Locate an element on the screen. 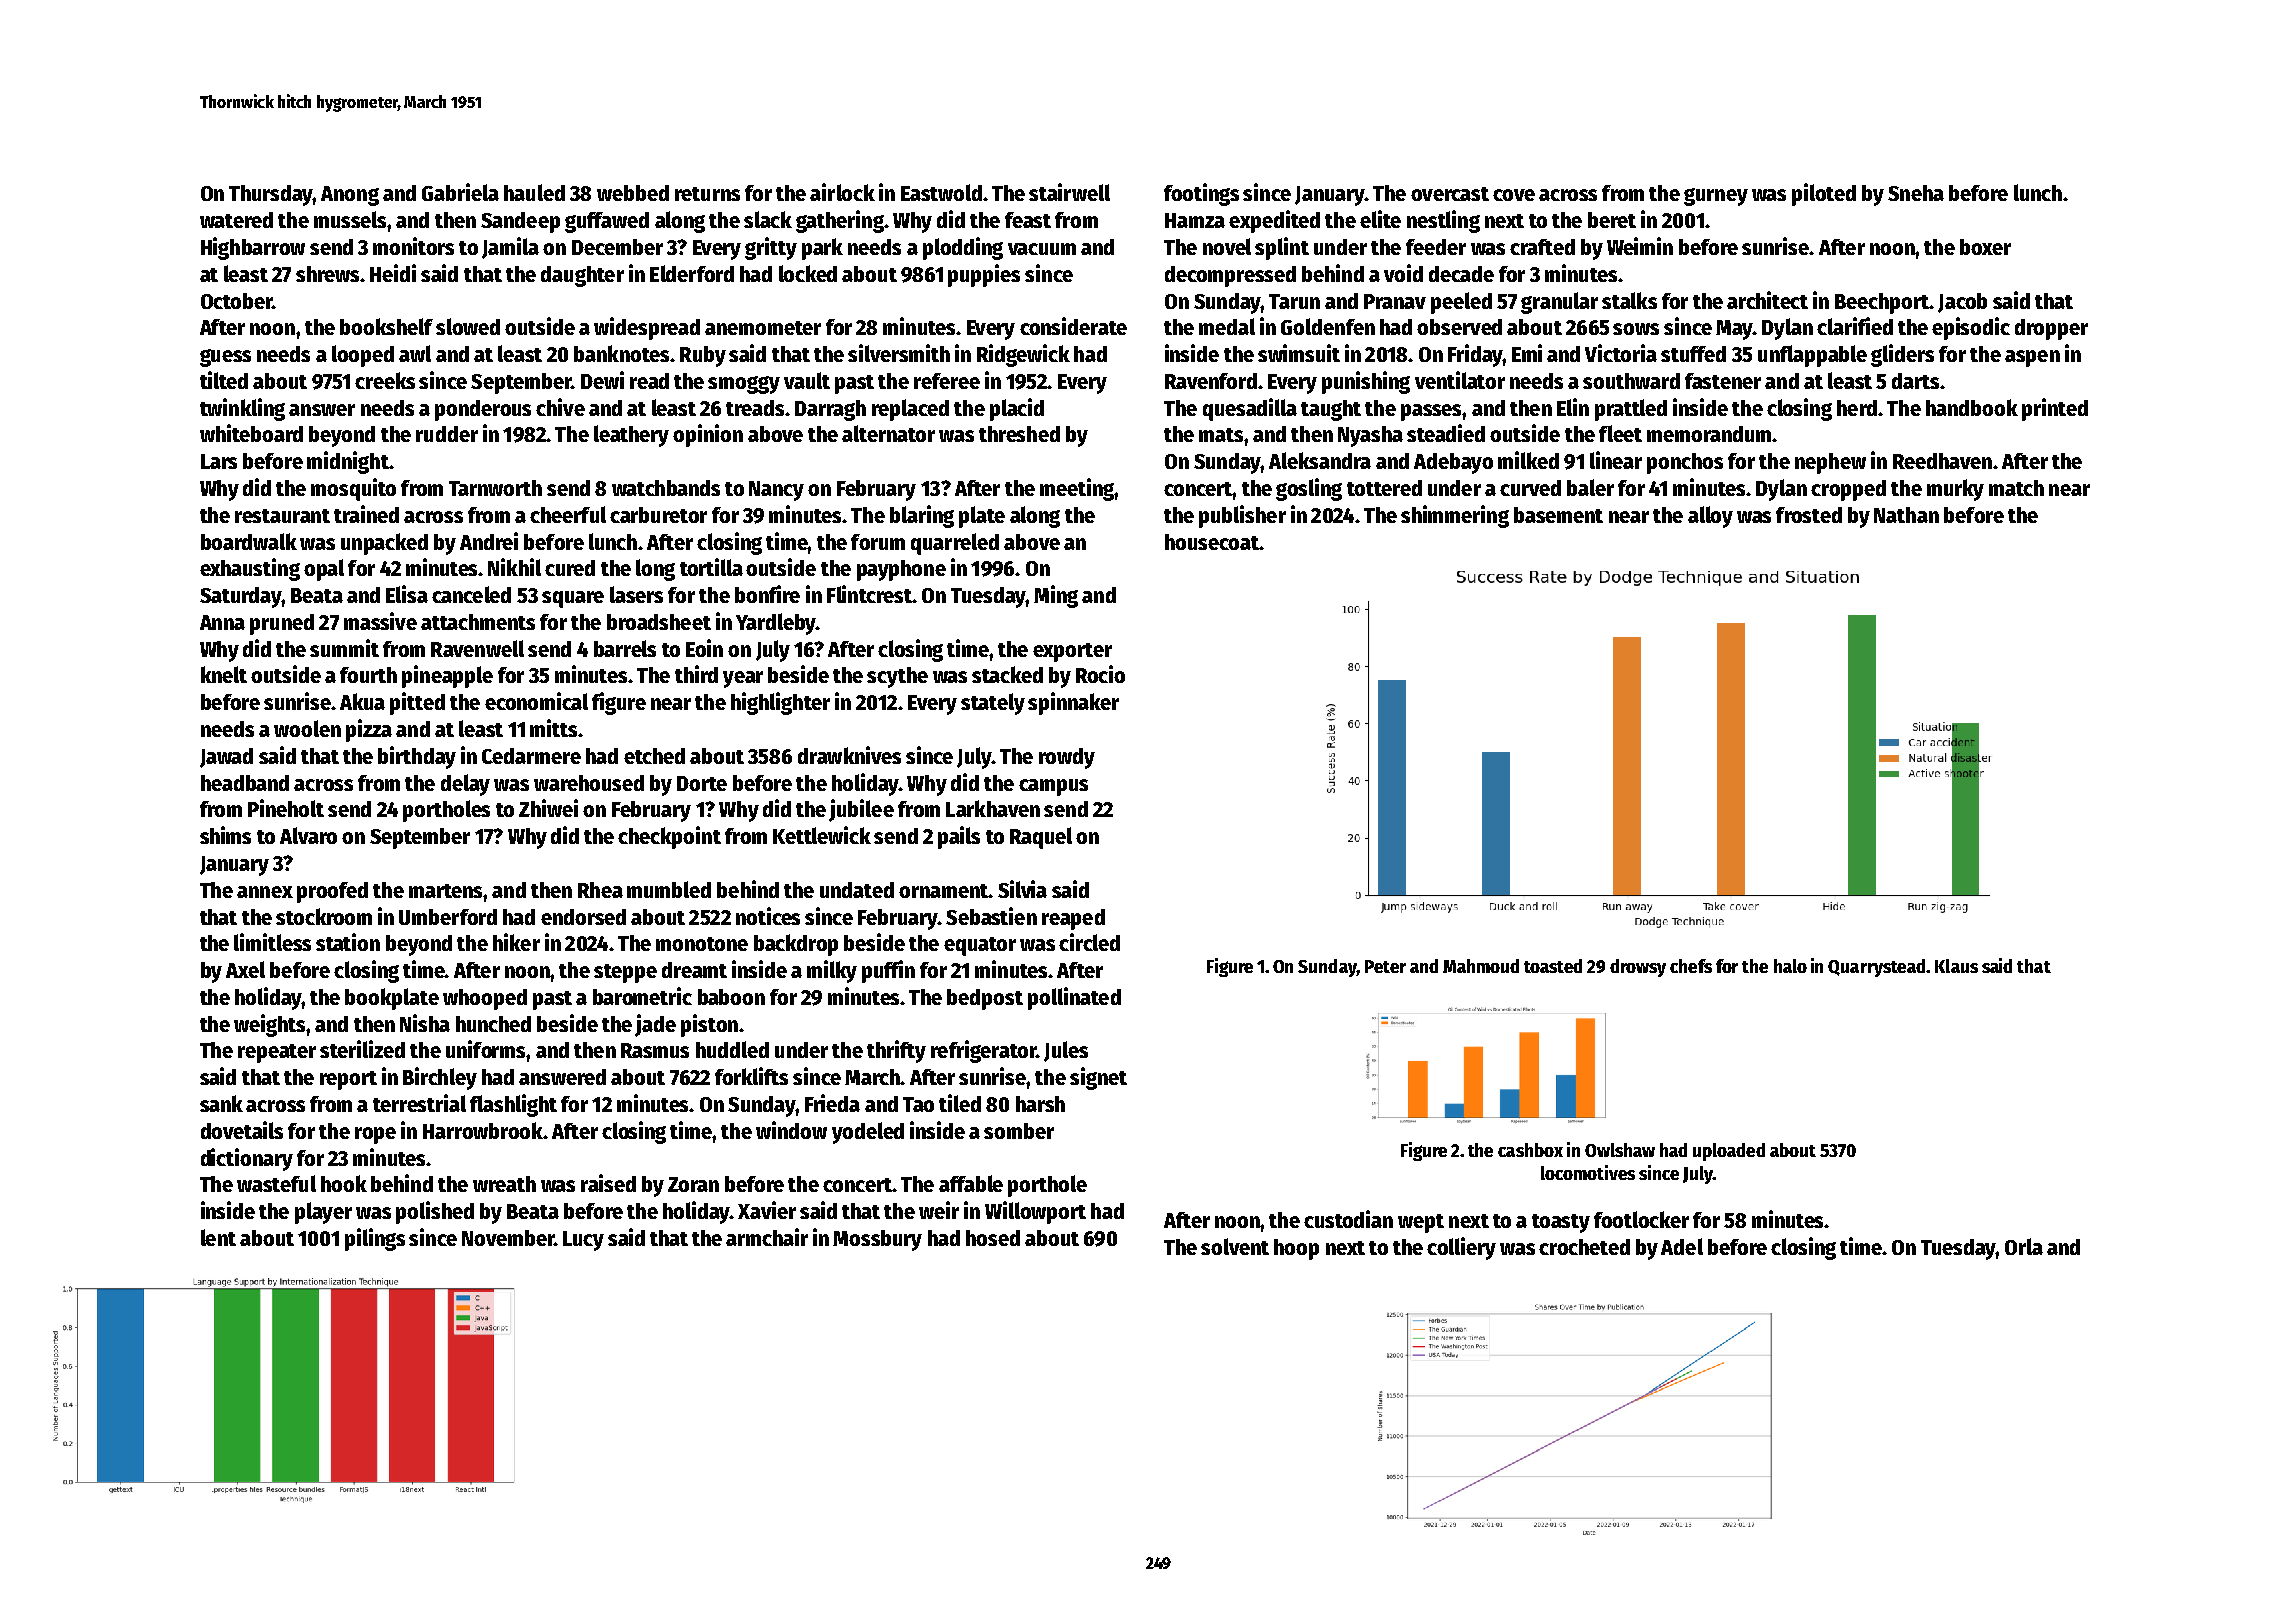  footings is located at coordinates (1201, 194).
